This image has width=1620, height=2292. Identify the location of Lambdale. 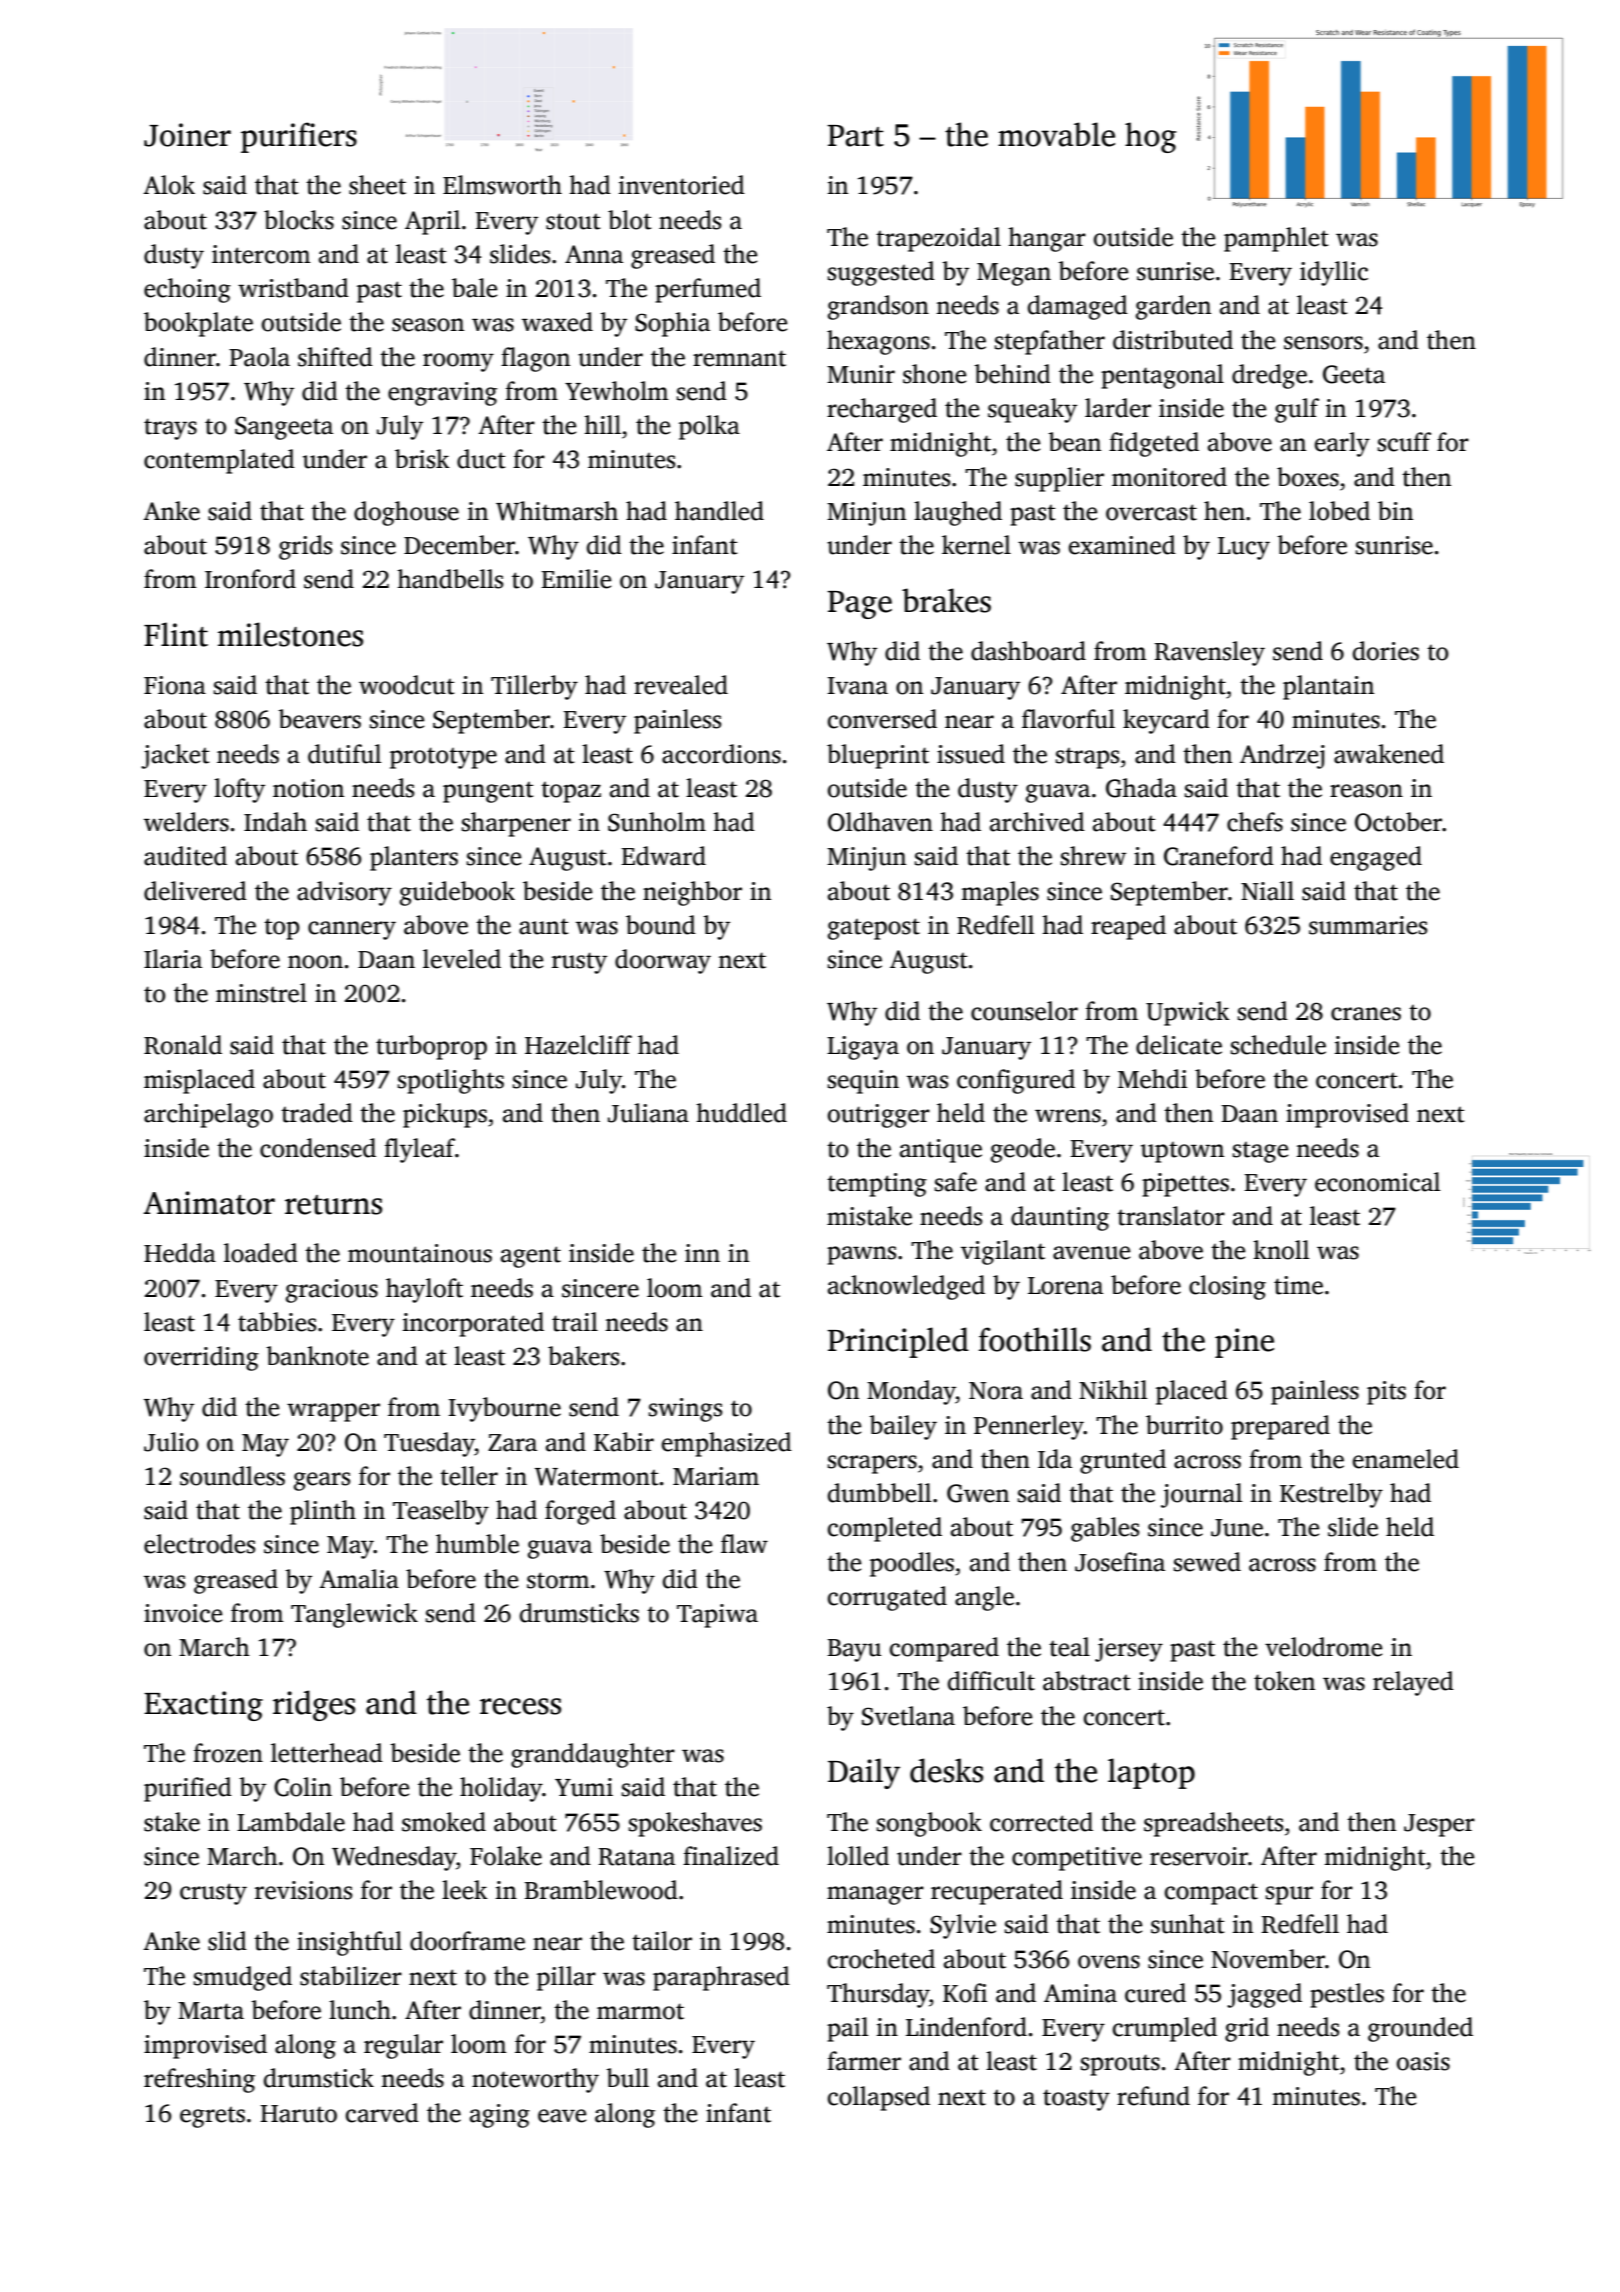
(291, 1822).
